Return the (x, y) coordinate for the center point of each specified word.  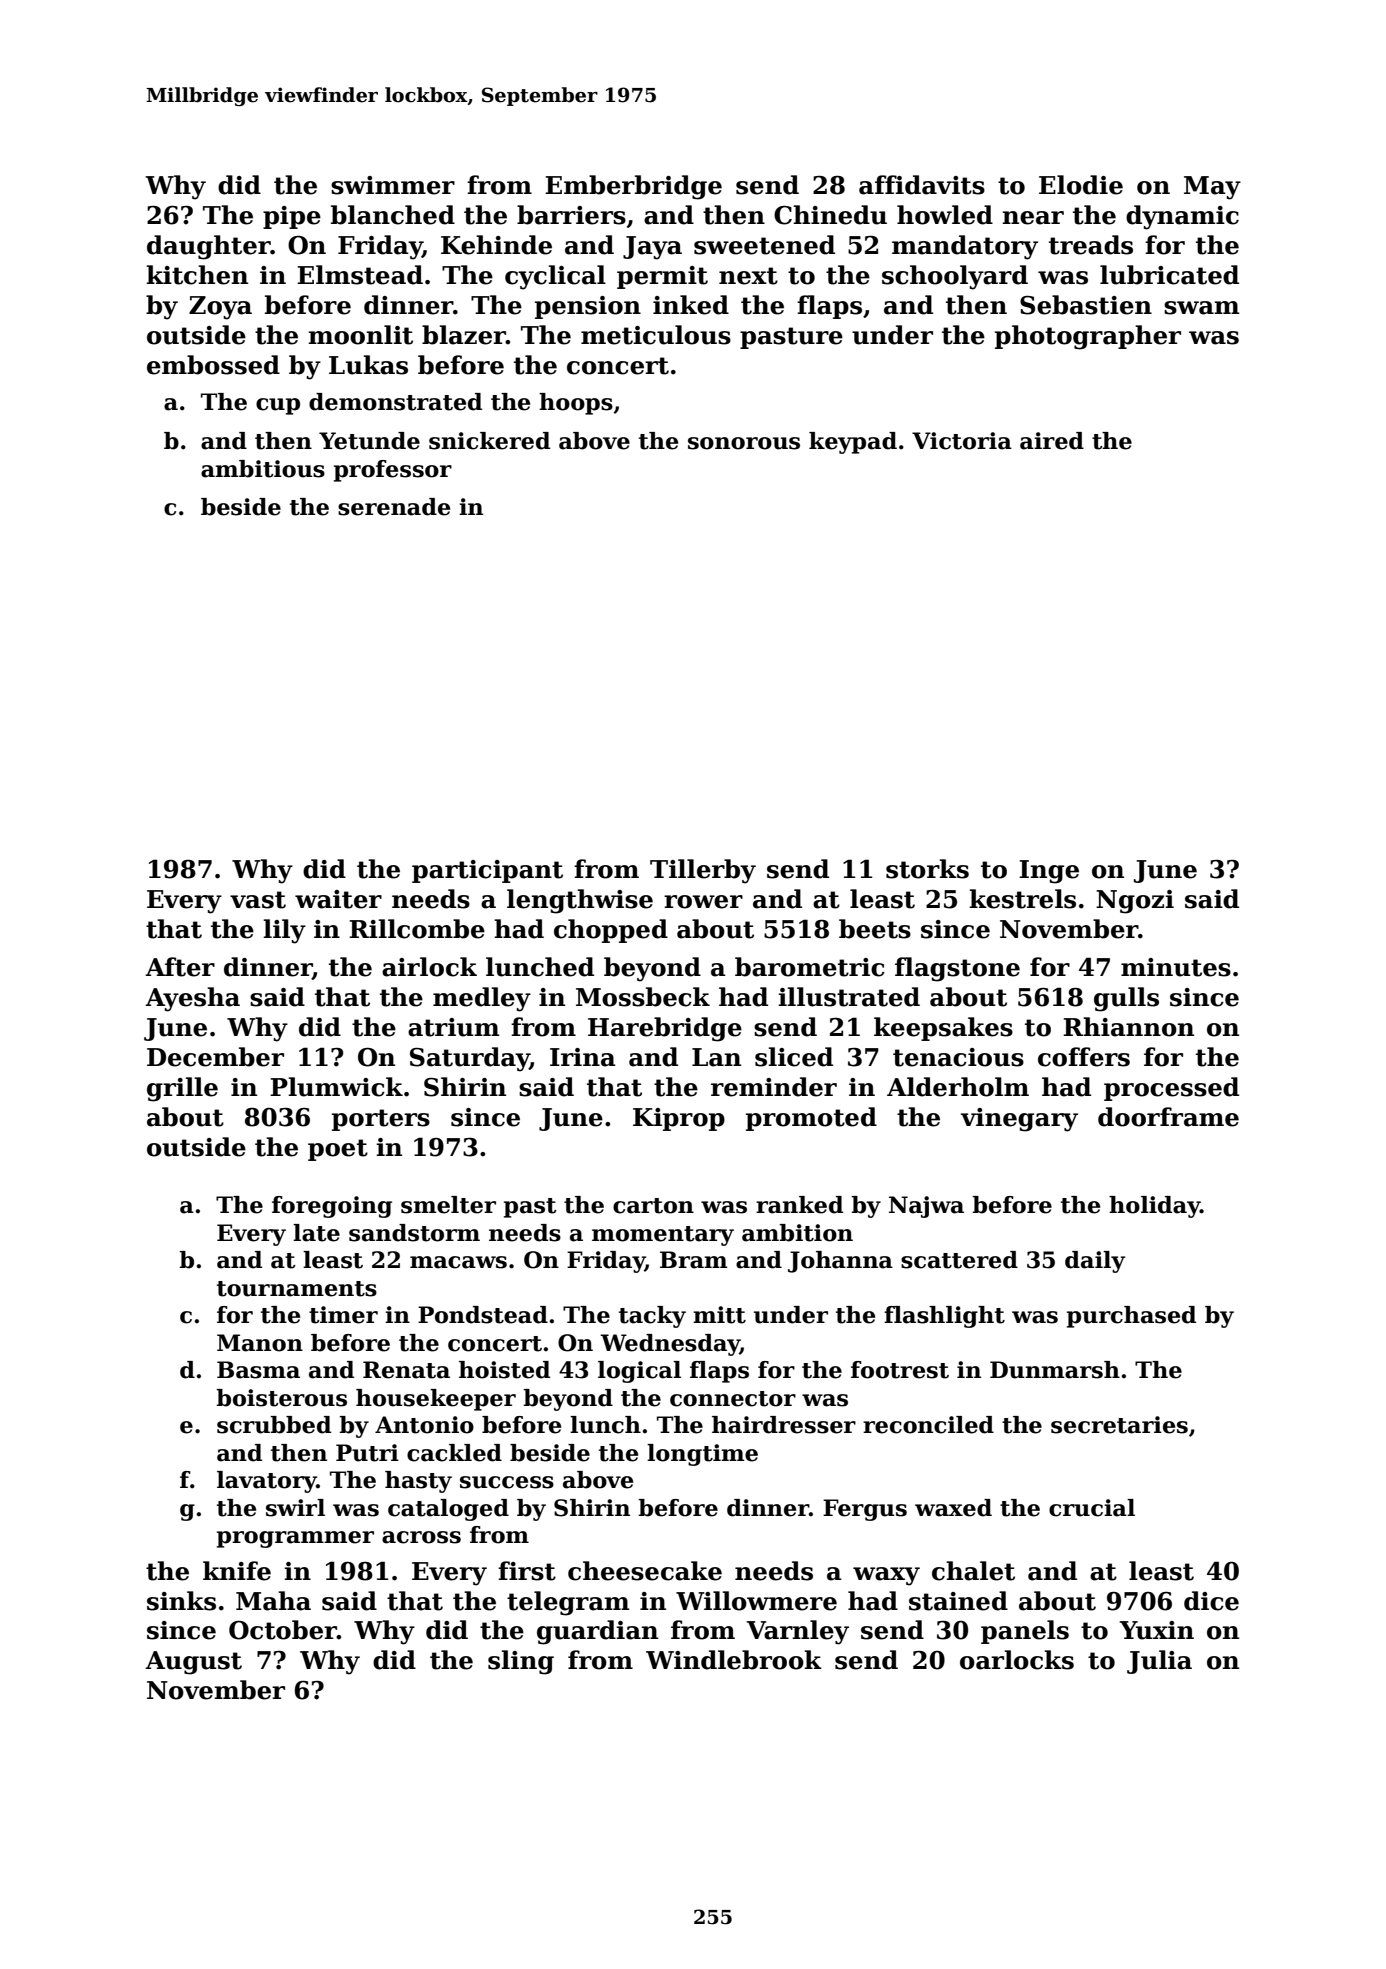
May (1212, 188)
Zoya (220, 308)
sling (521, 1662)
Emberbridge (633, 187)
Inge (1049, 872)
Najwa (926, 1207)
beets (875, 929)
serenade (394, 507)
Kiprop (679, 1119)
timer (343, 1315)
